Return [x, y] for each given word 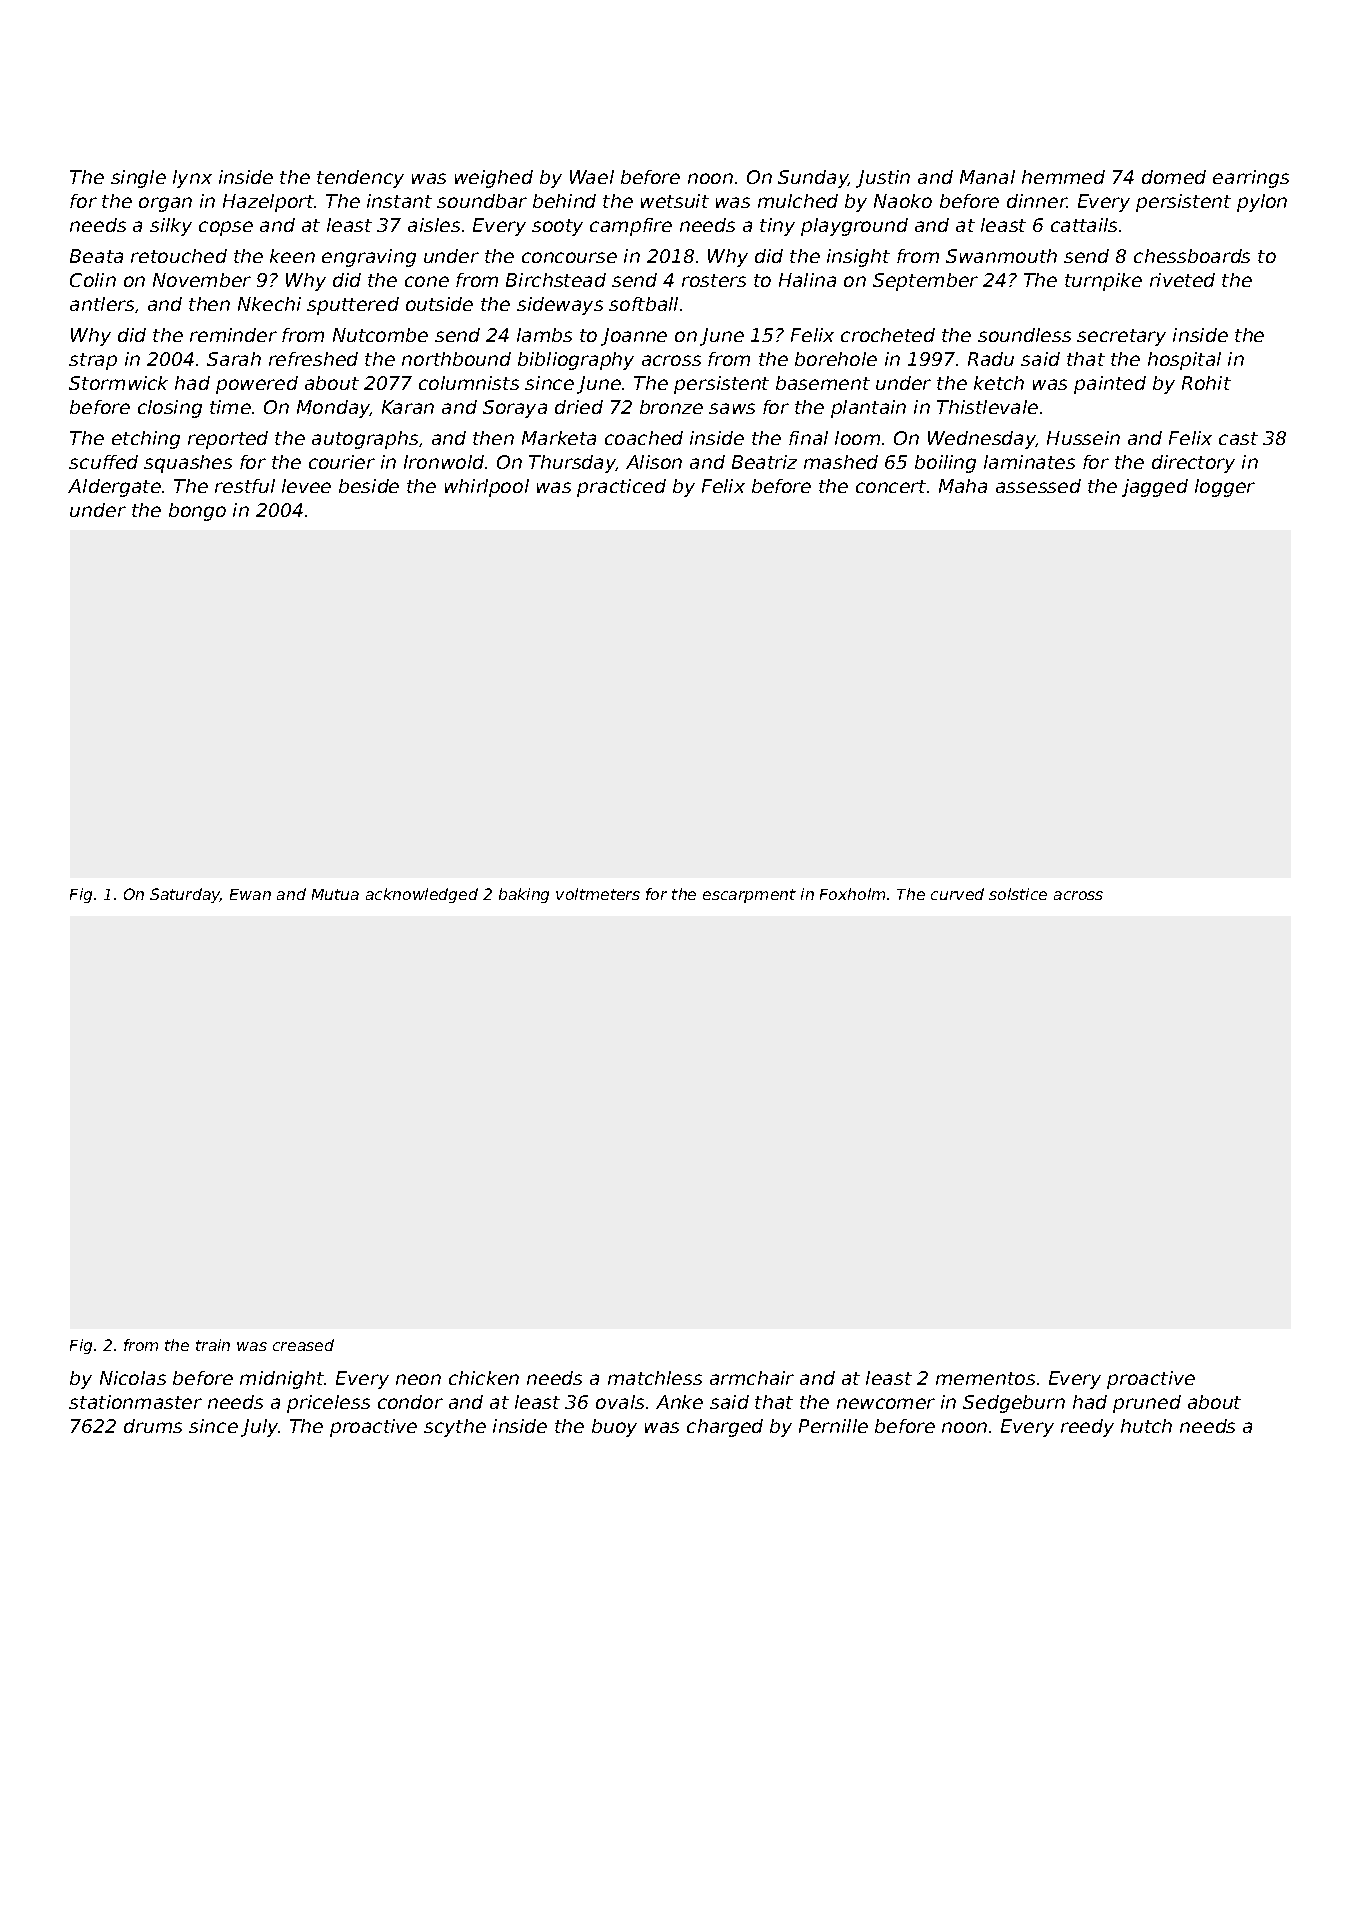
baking [524, 895]
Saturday [185, 895]
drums [153, 1426]
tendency [360, 179]
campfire [631, 227]
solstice [1018, 894]
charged [725, 1428]
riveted [1182, 280]
